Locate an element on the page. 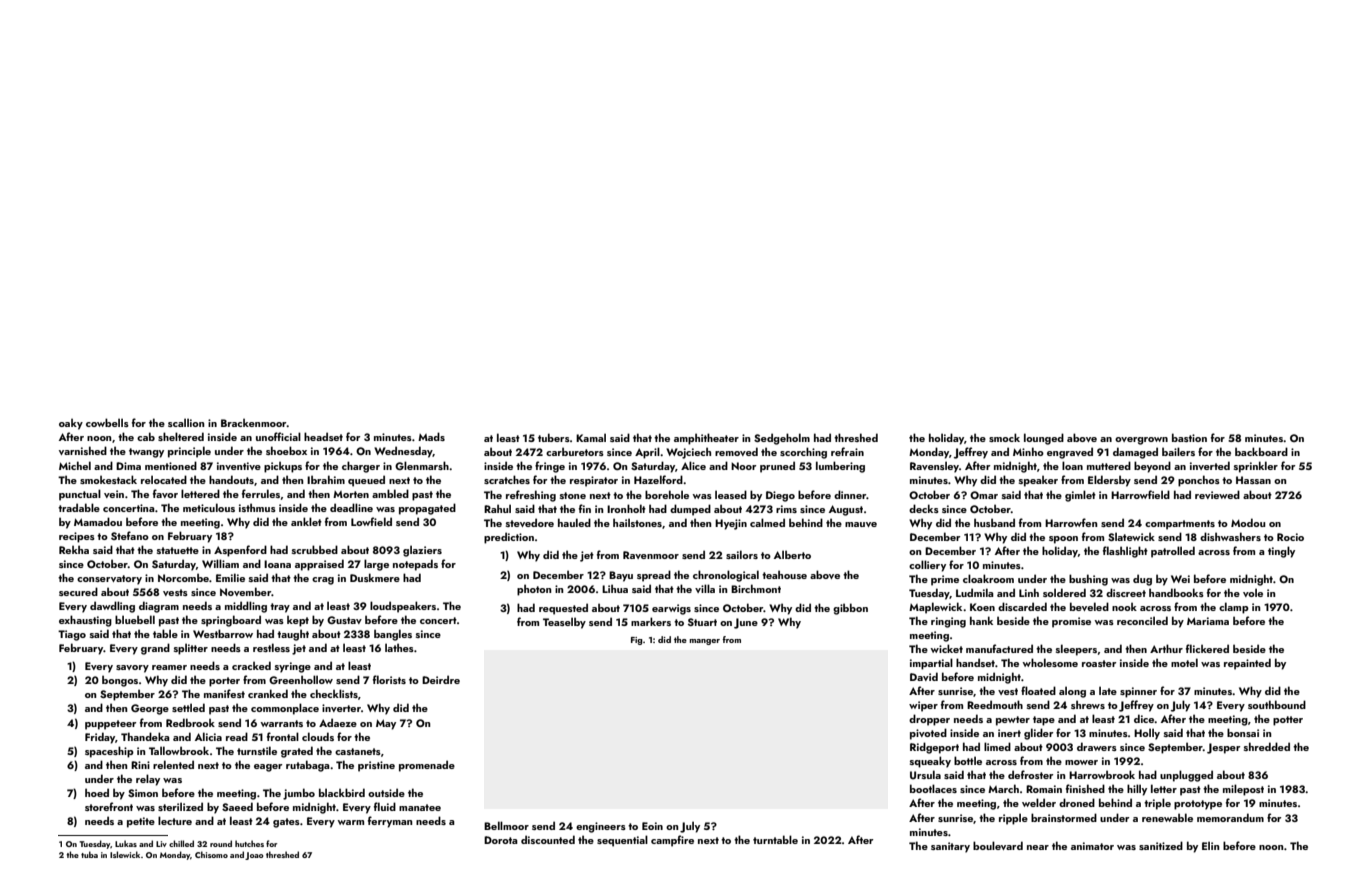 The width and height of the image is (1372, 887). manufactured is located at coordinates (999, 648).
